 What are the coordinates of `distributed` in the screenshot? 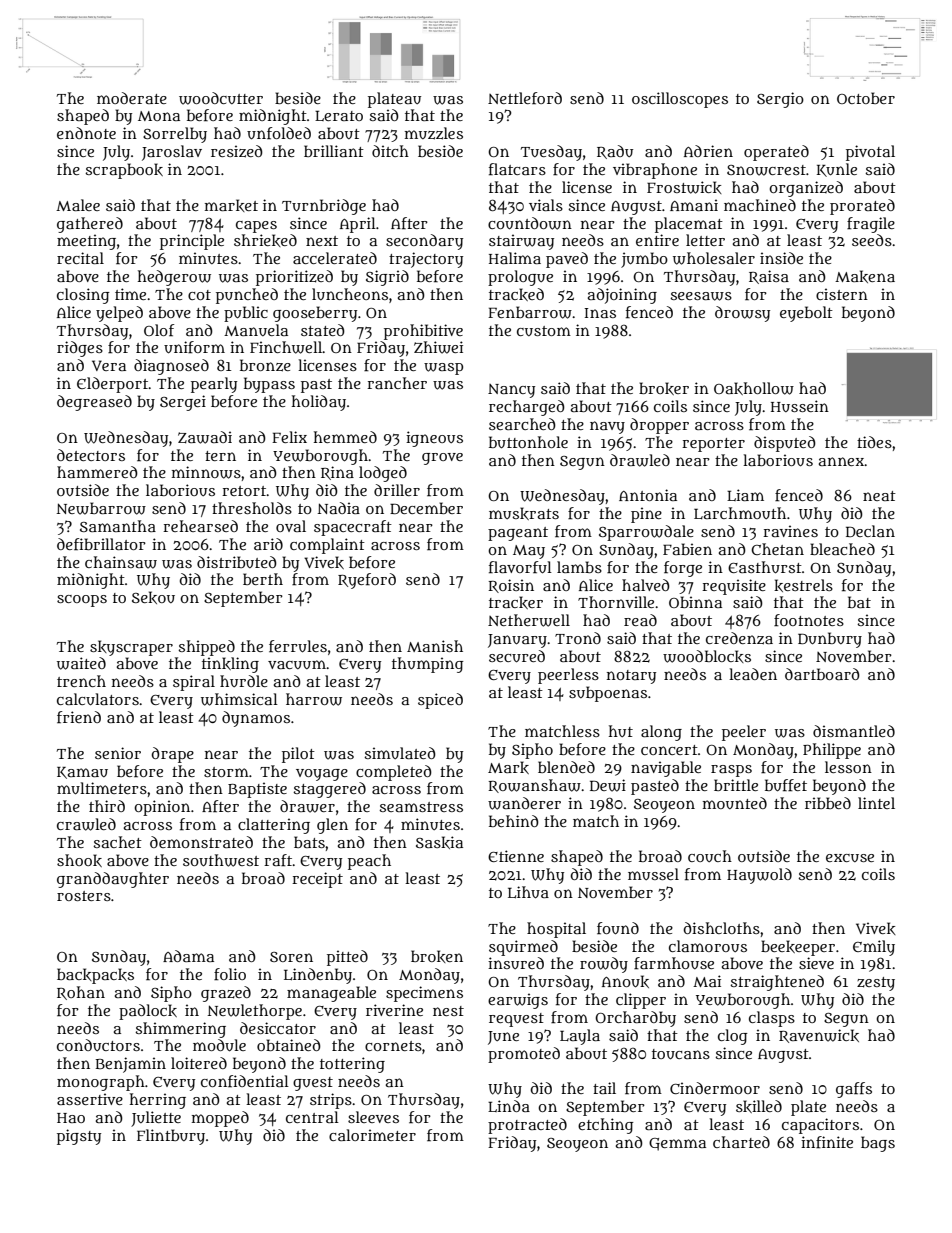 It's located at (237, 562).
